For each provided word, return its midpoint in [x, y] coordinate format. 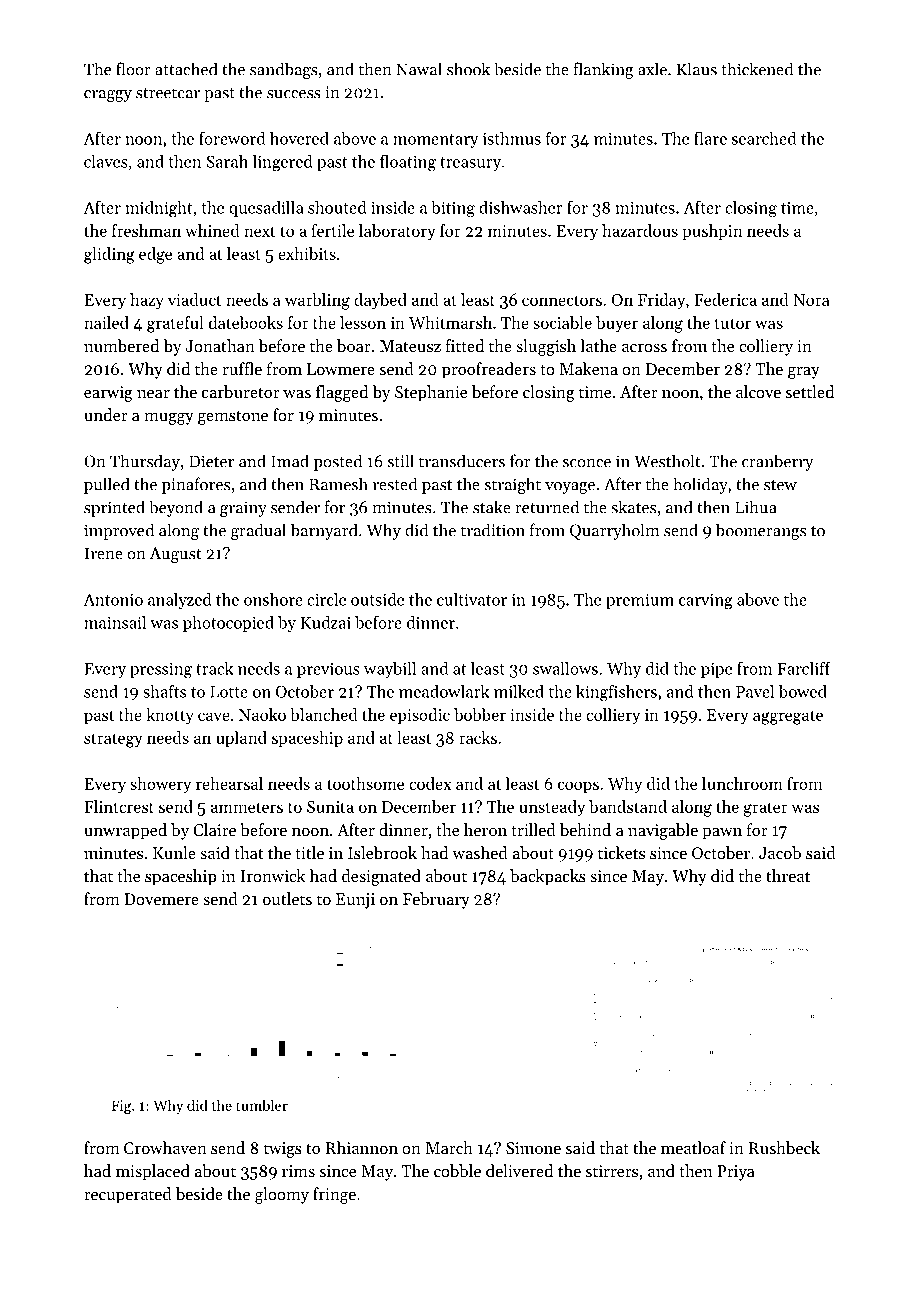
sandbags [284, 70]
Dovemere [161, 899]
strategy [113, 740]
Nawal [419, 69]
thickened [757, 69]
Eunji [355, 901]
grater [766, 809]
